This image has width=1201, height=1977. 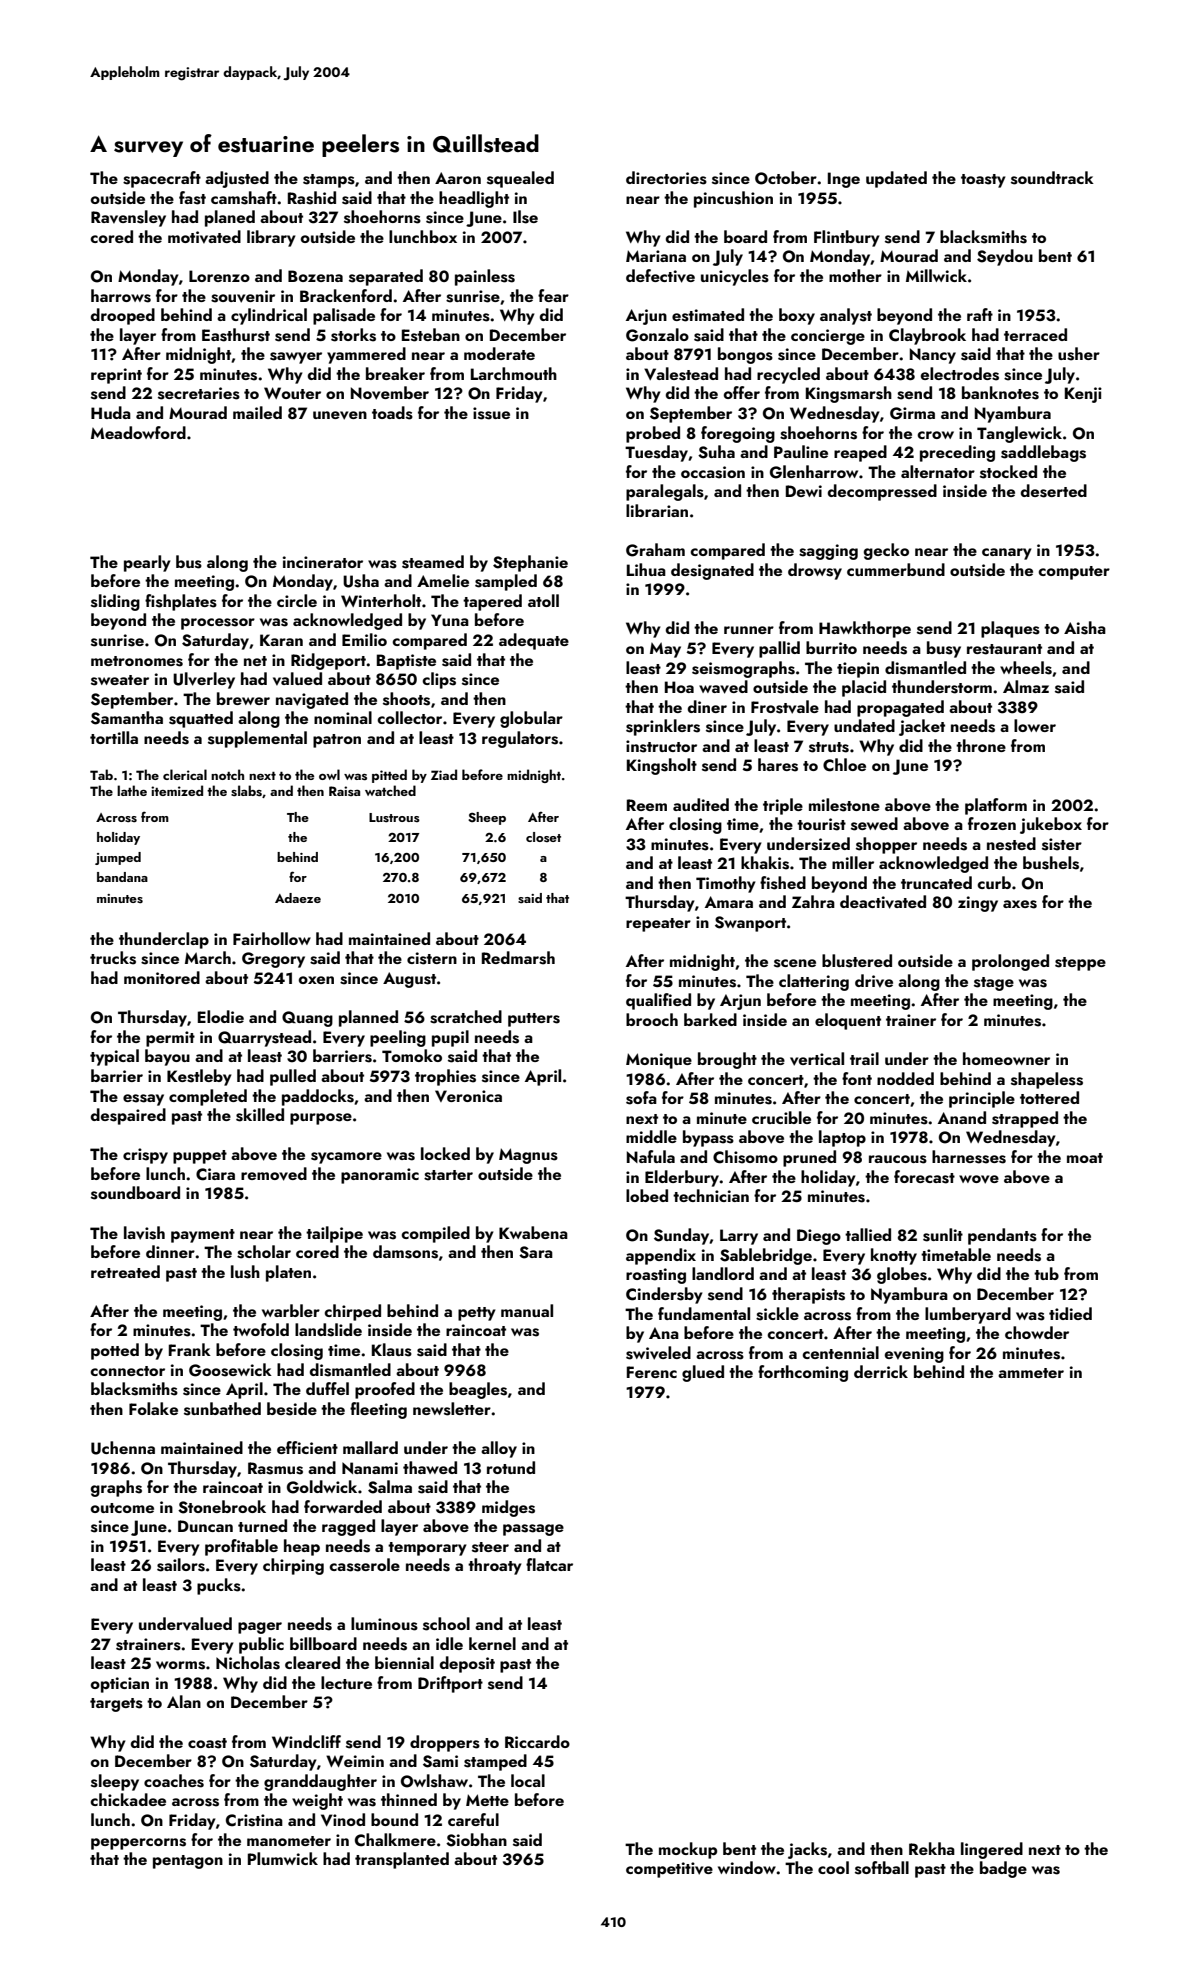 What do you see at coordinates (254, 1820) in the image?
I see `Cristina` at bounding box center [254, 1820].
